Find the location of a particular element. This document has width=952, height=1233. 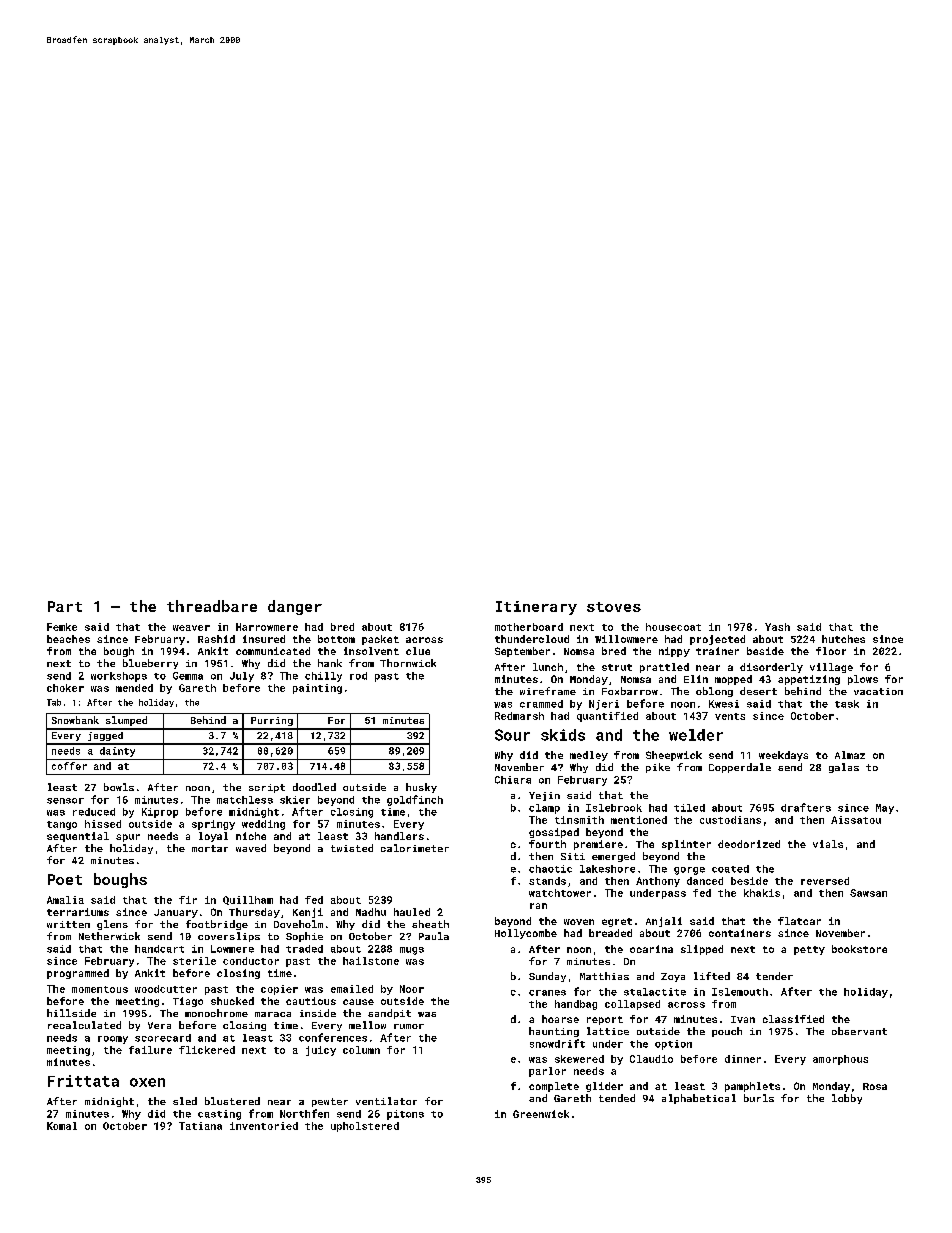

husky is located at coordinates (421, 788).
